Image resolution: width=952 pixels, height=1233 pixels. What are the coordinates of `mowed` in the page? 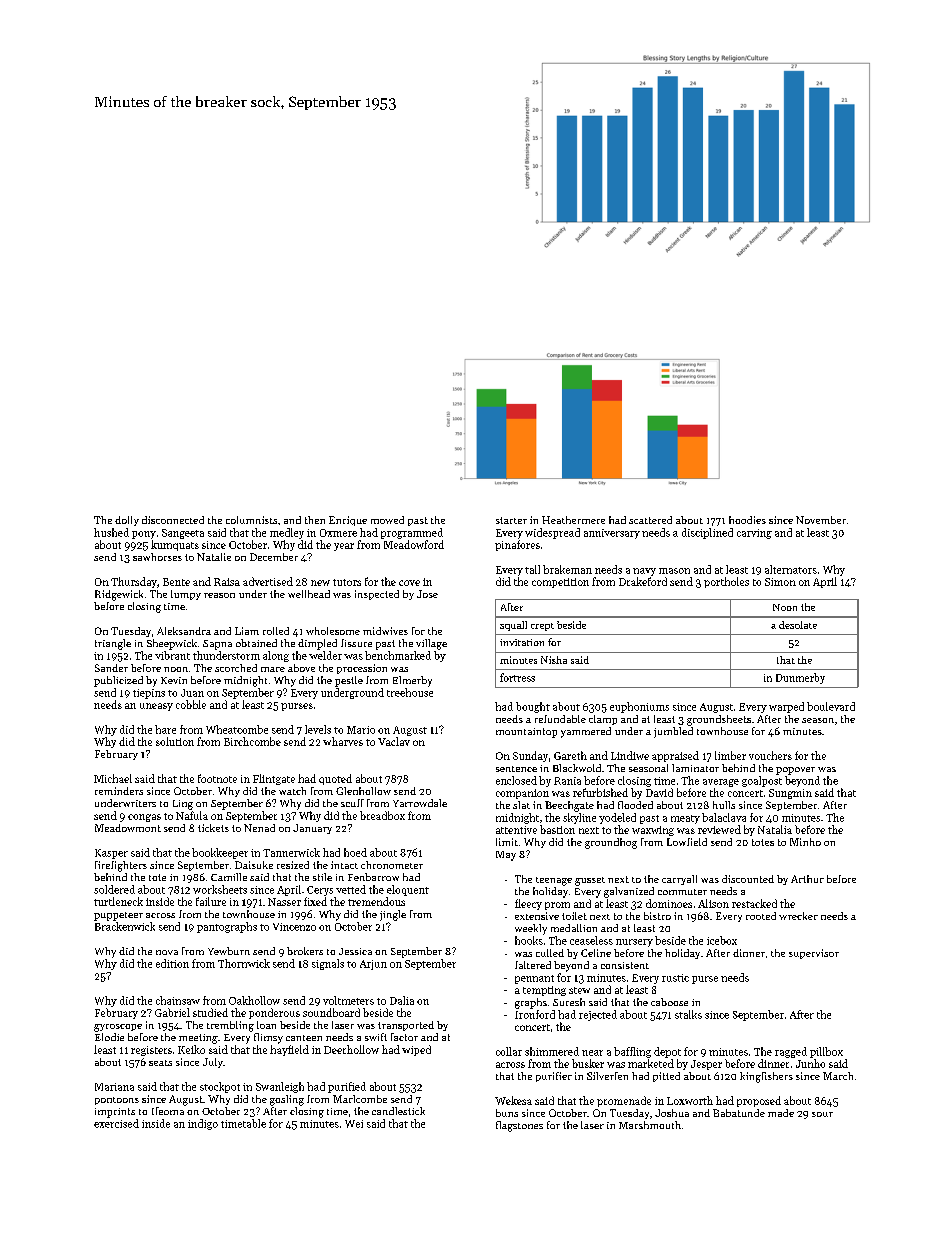 It's located at (387, 520).
